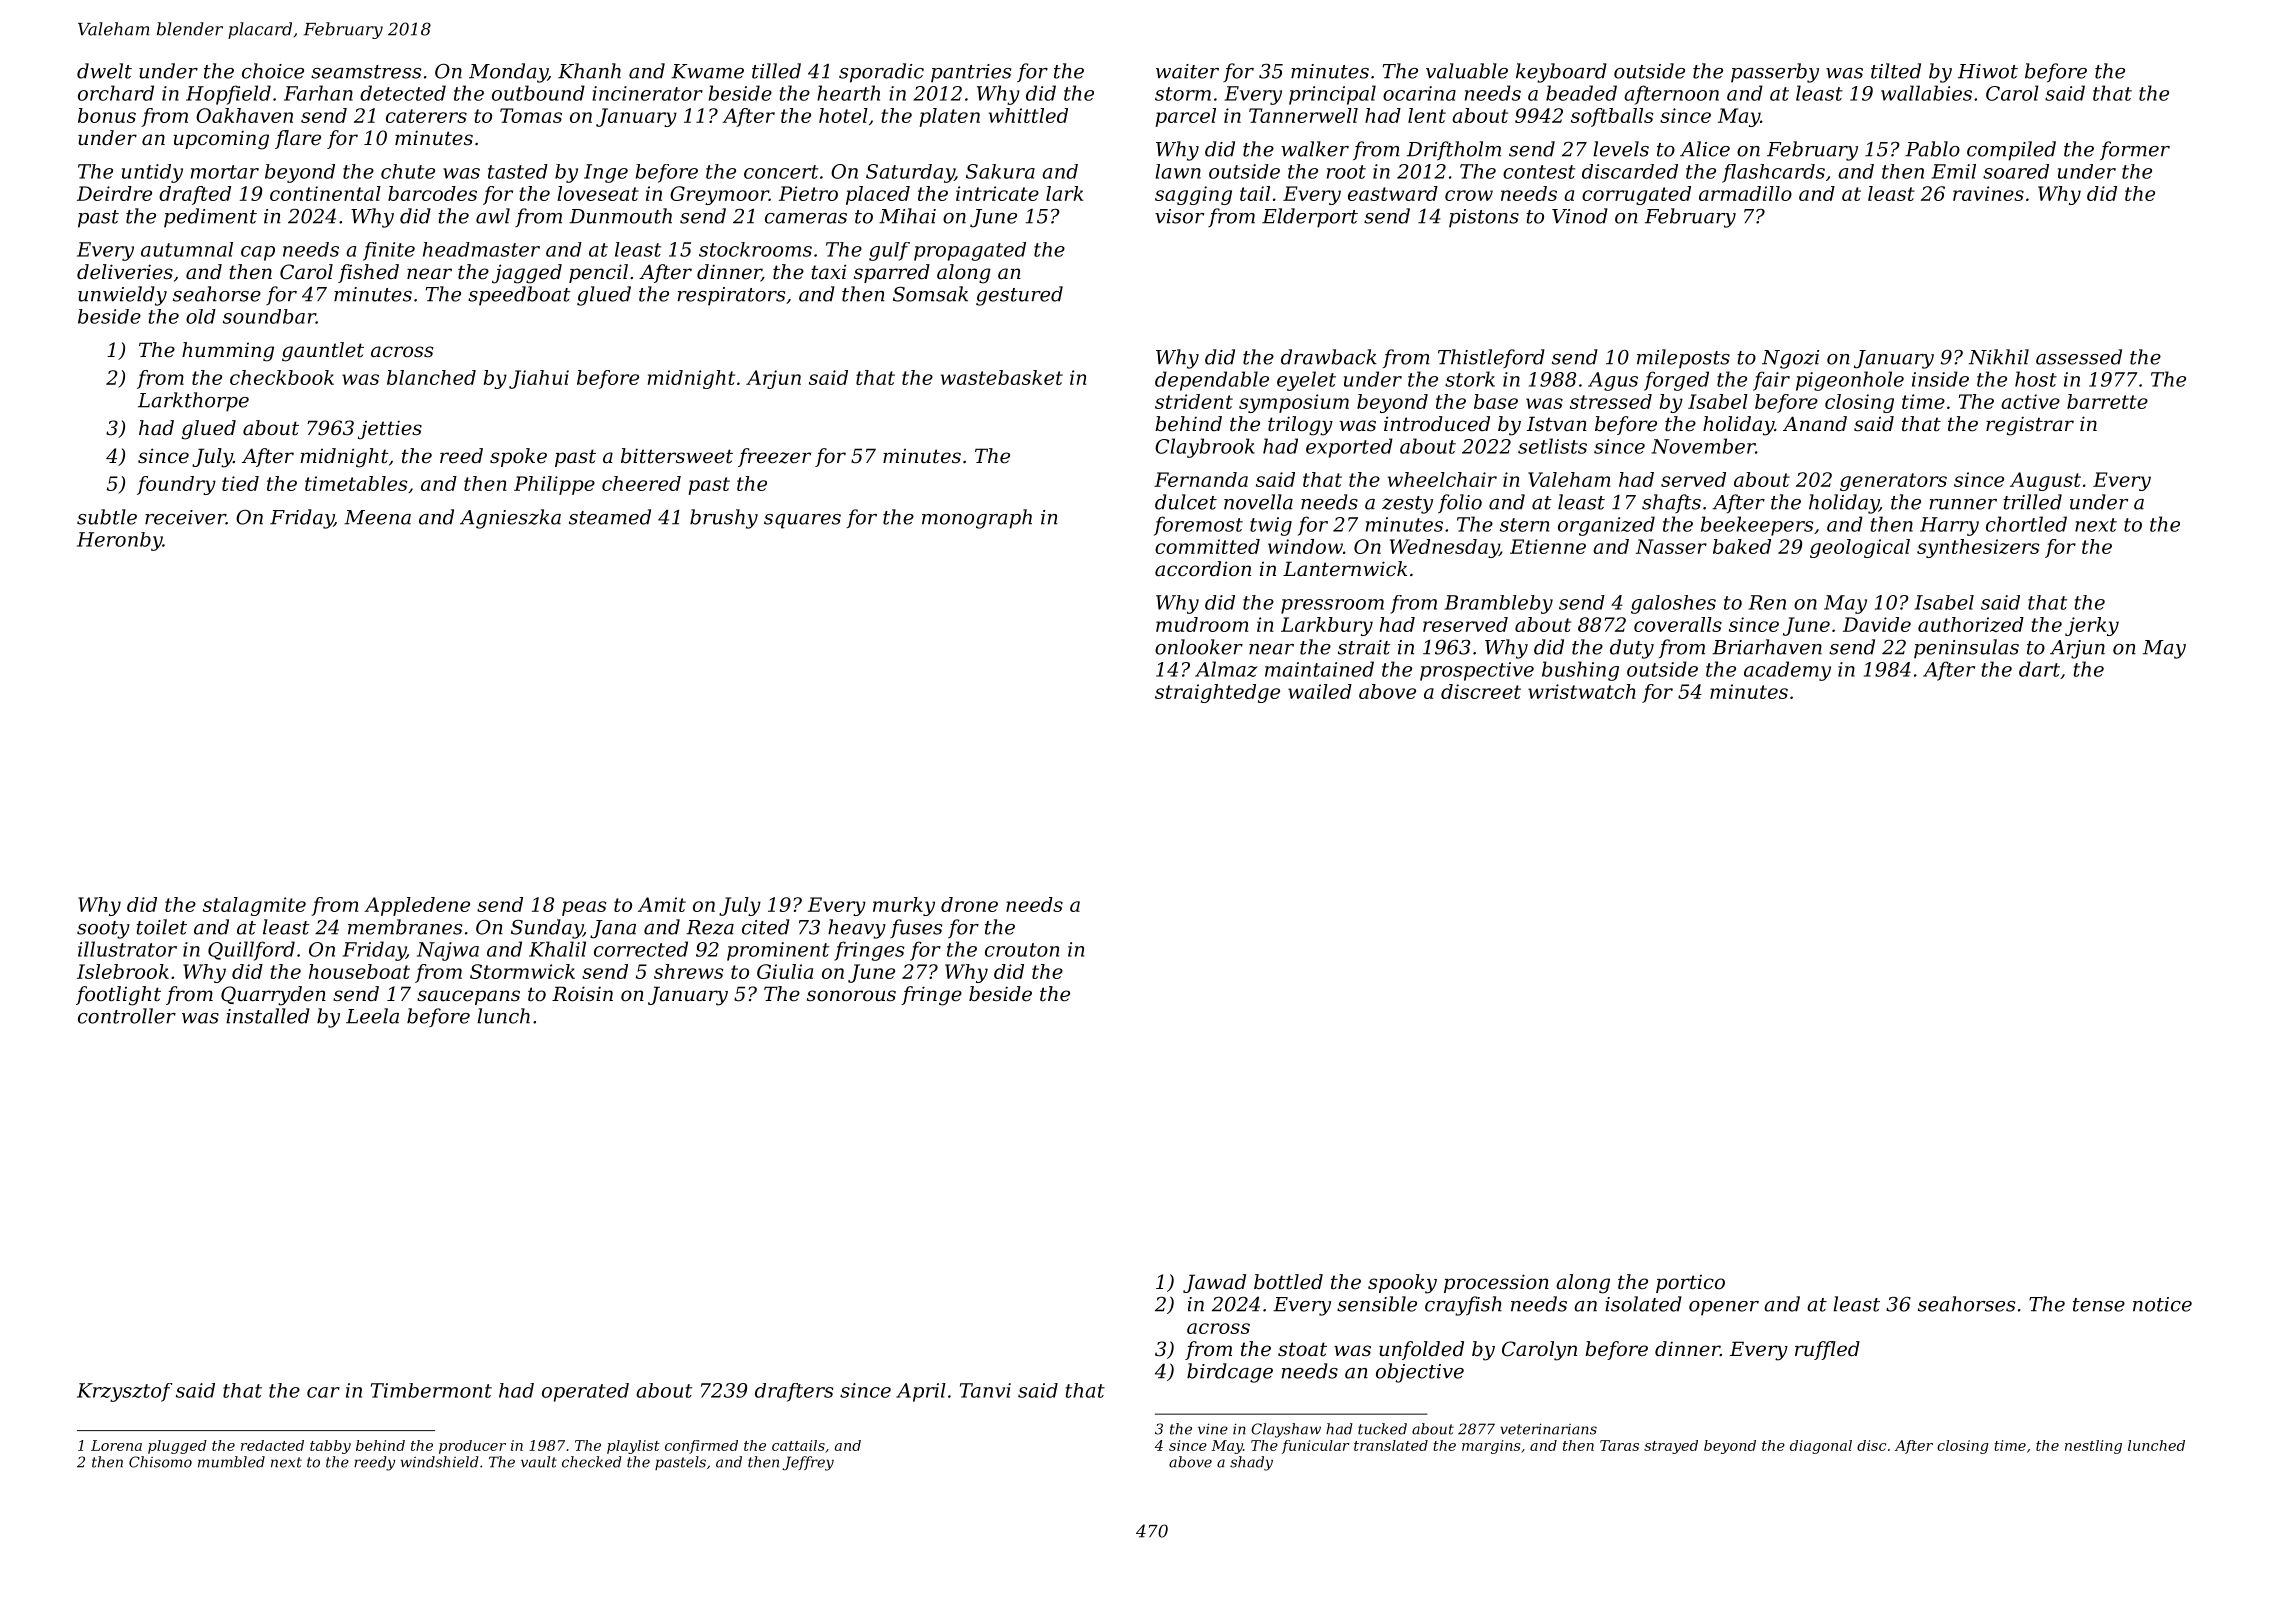 This page has height=1607, width=2272. I want to click on Jawad, so click(1214, 1283).
